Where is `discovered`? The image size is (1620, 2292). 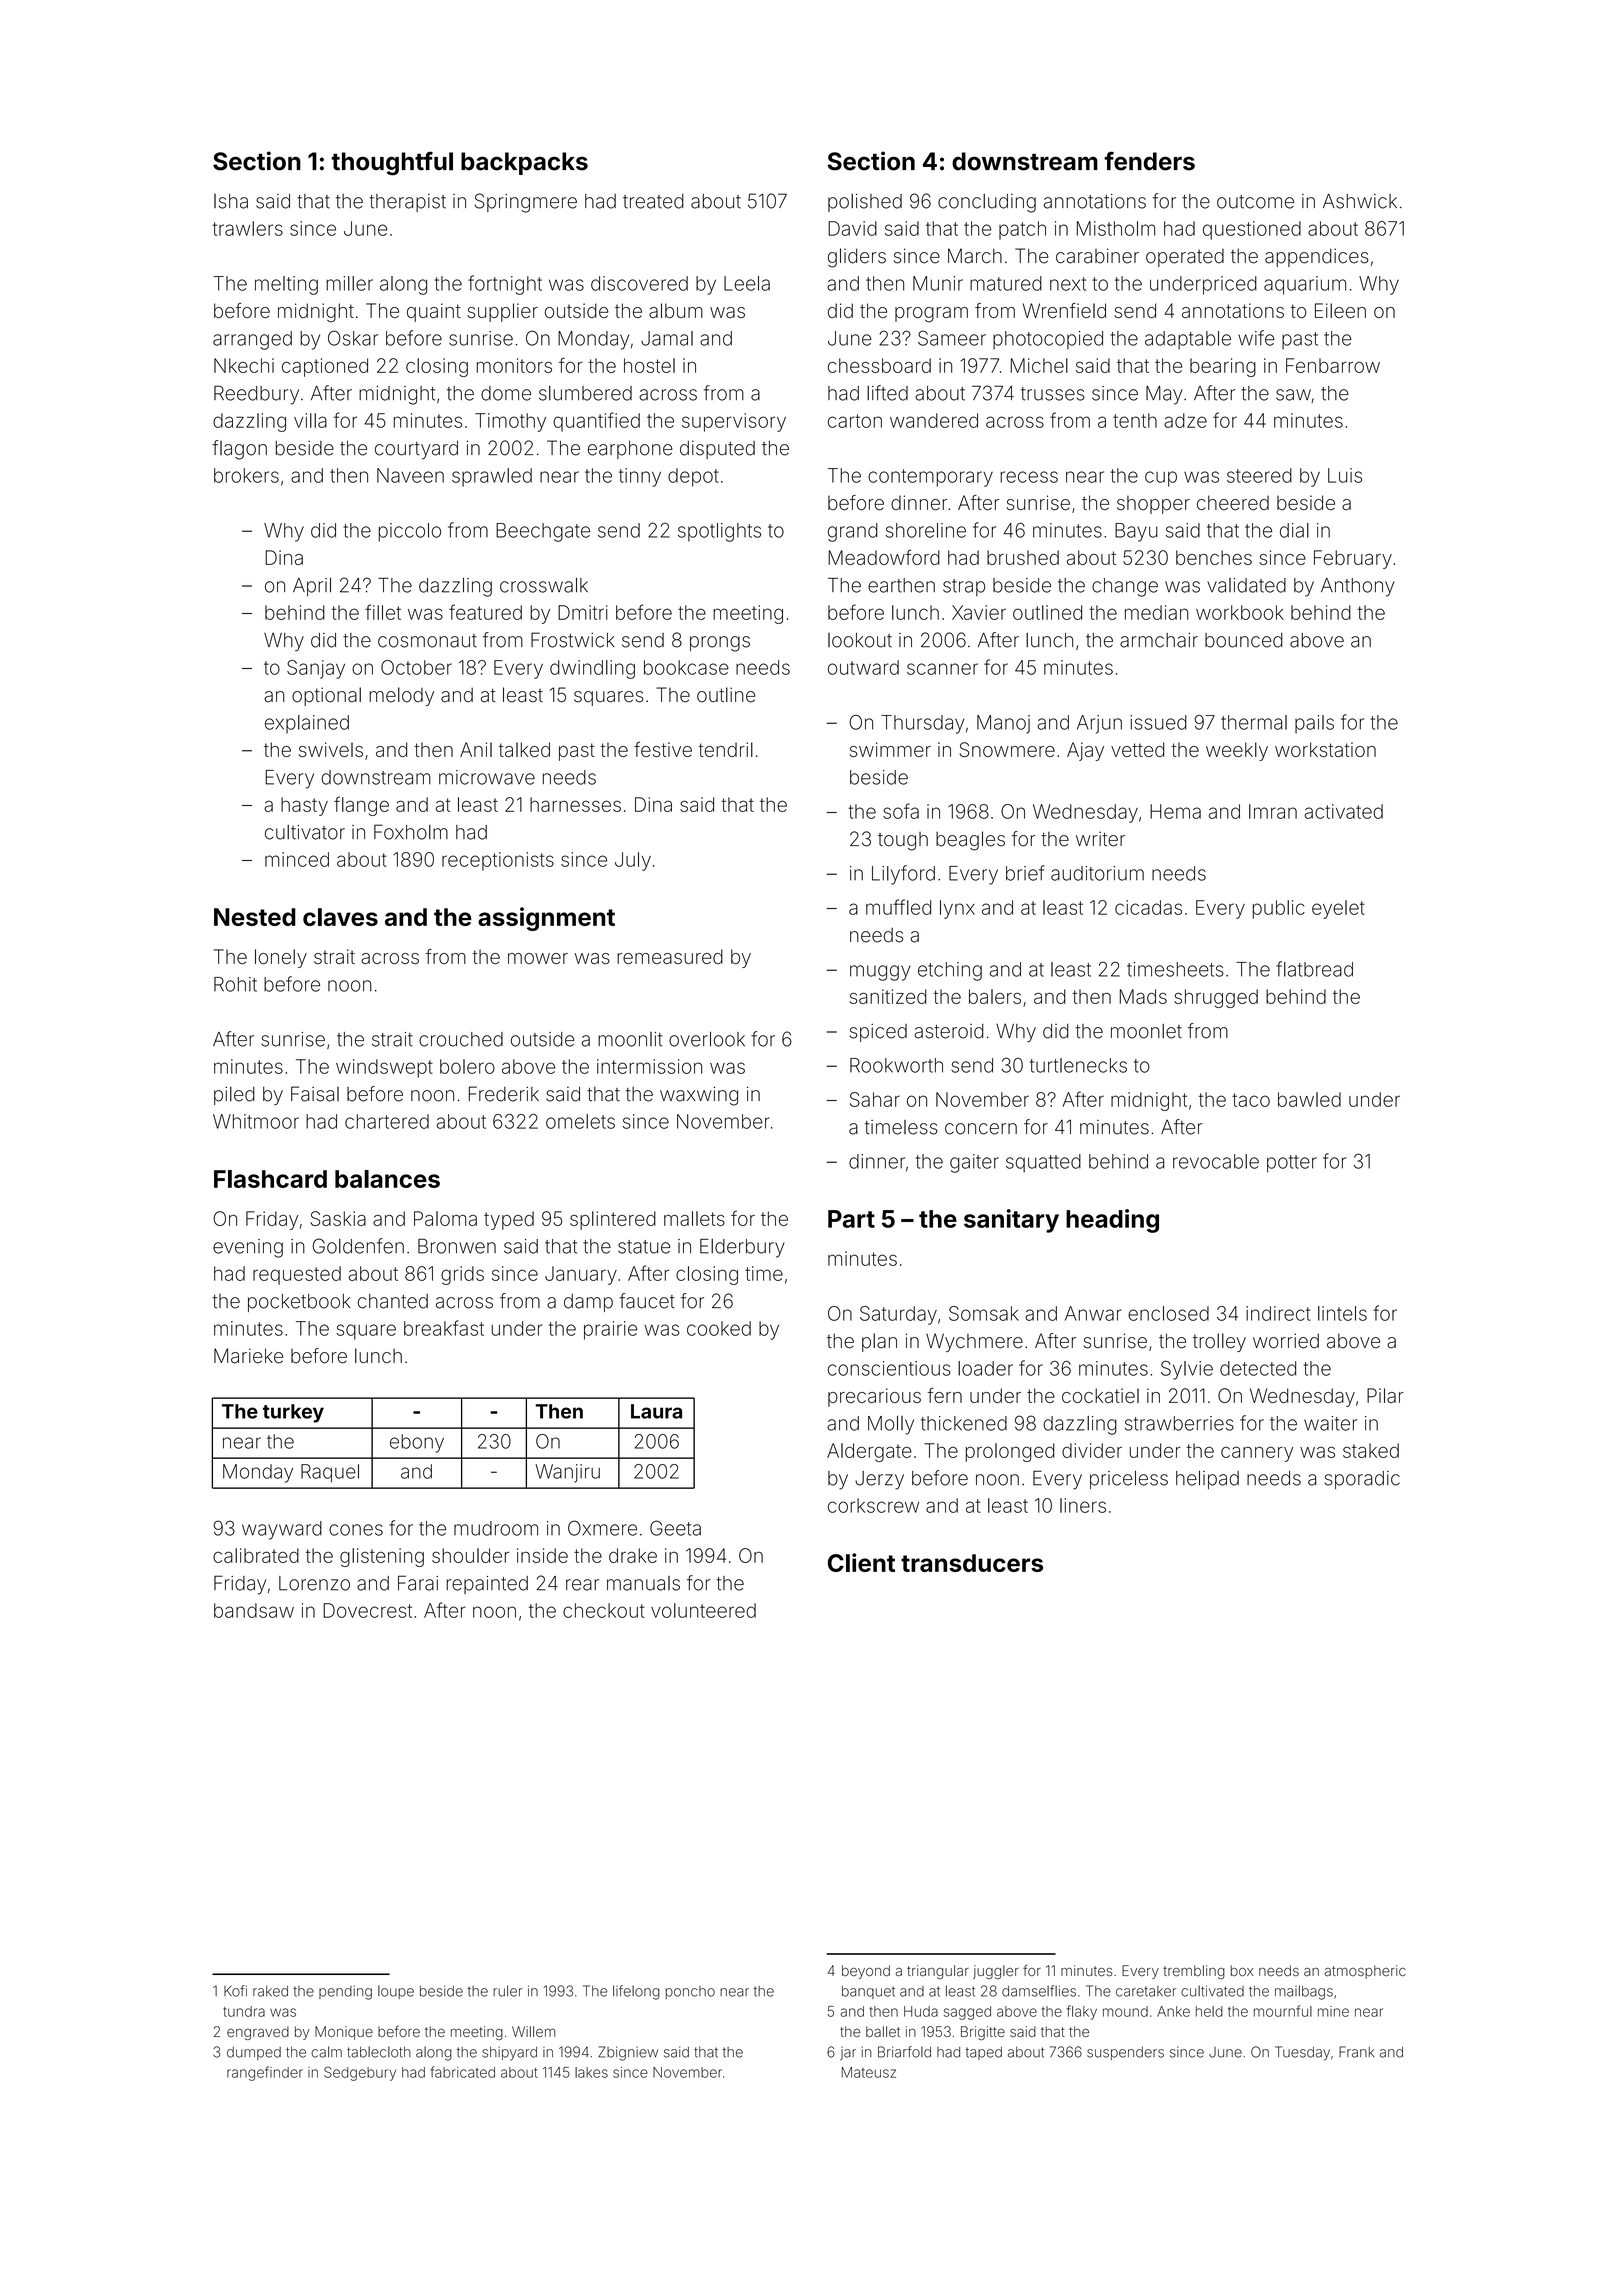
discovered is located at coordinates (639, 283).
